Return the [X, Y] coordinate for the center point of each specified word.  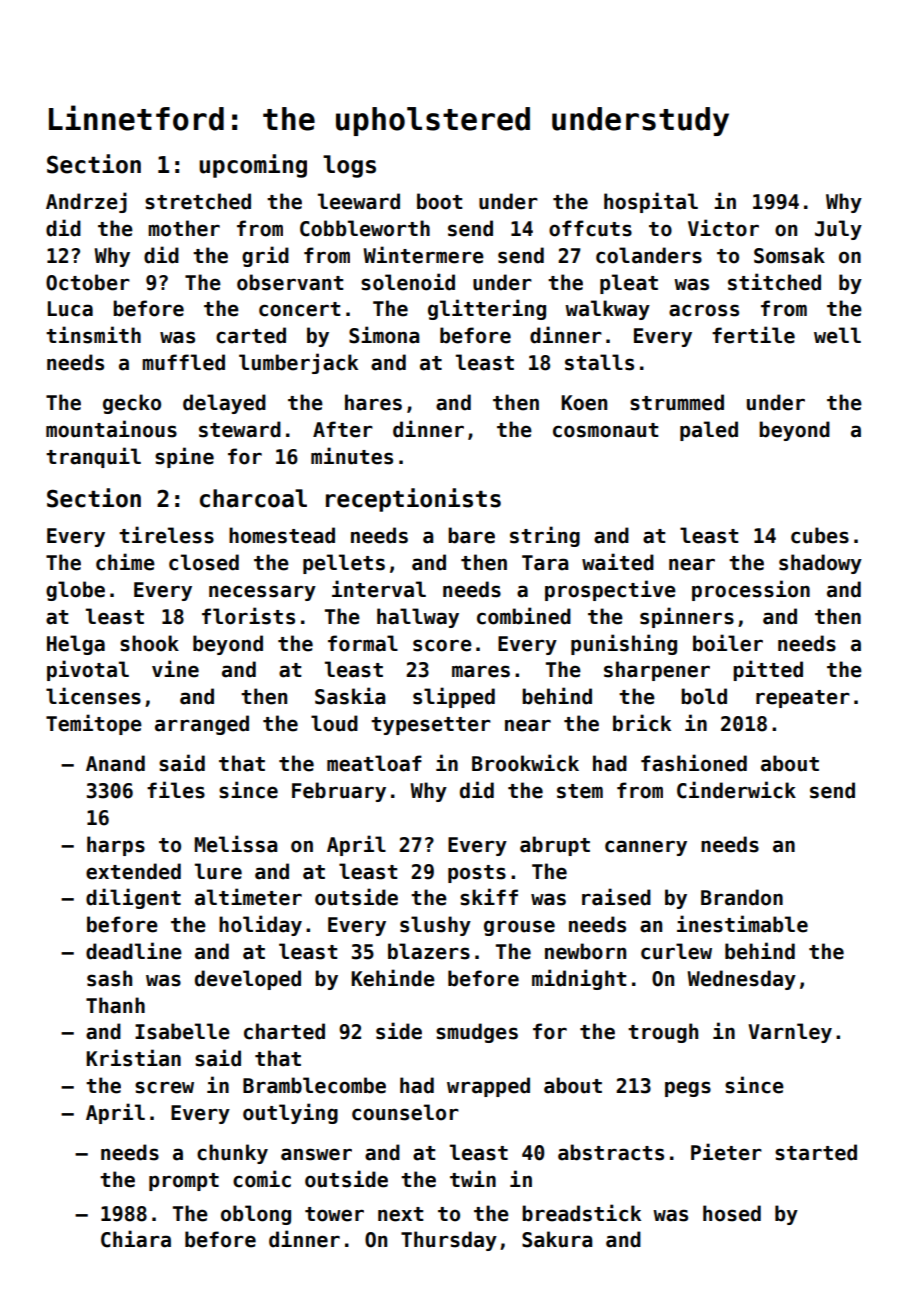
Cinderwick [736, 790]
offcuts [590, 228]
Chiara [136, 1239]
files [176, 790]
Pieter [726, 1152]
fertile [753, 335]
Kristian [133, 1058]
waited [618, 562]
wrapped [488, 1087]
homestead [282, 535]
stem [580, 791]
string [545, 536]
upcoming [253, 166]
